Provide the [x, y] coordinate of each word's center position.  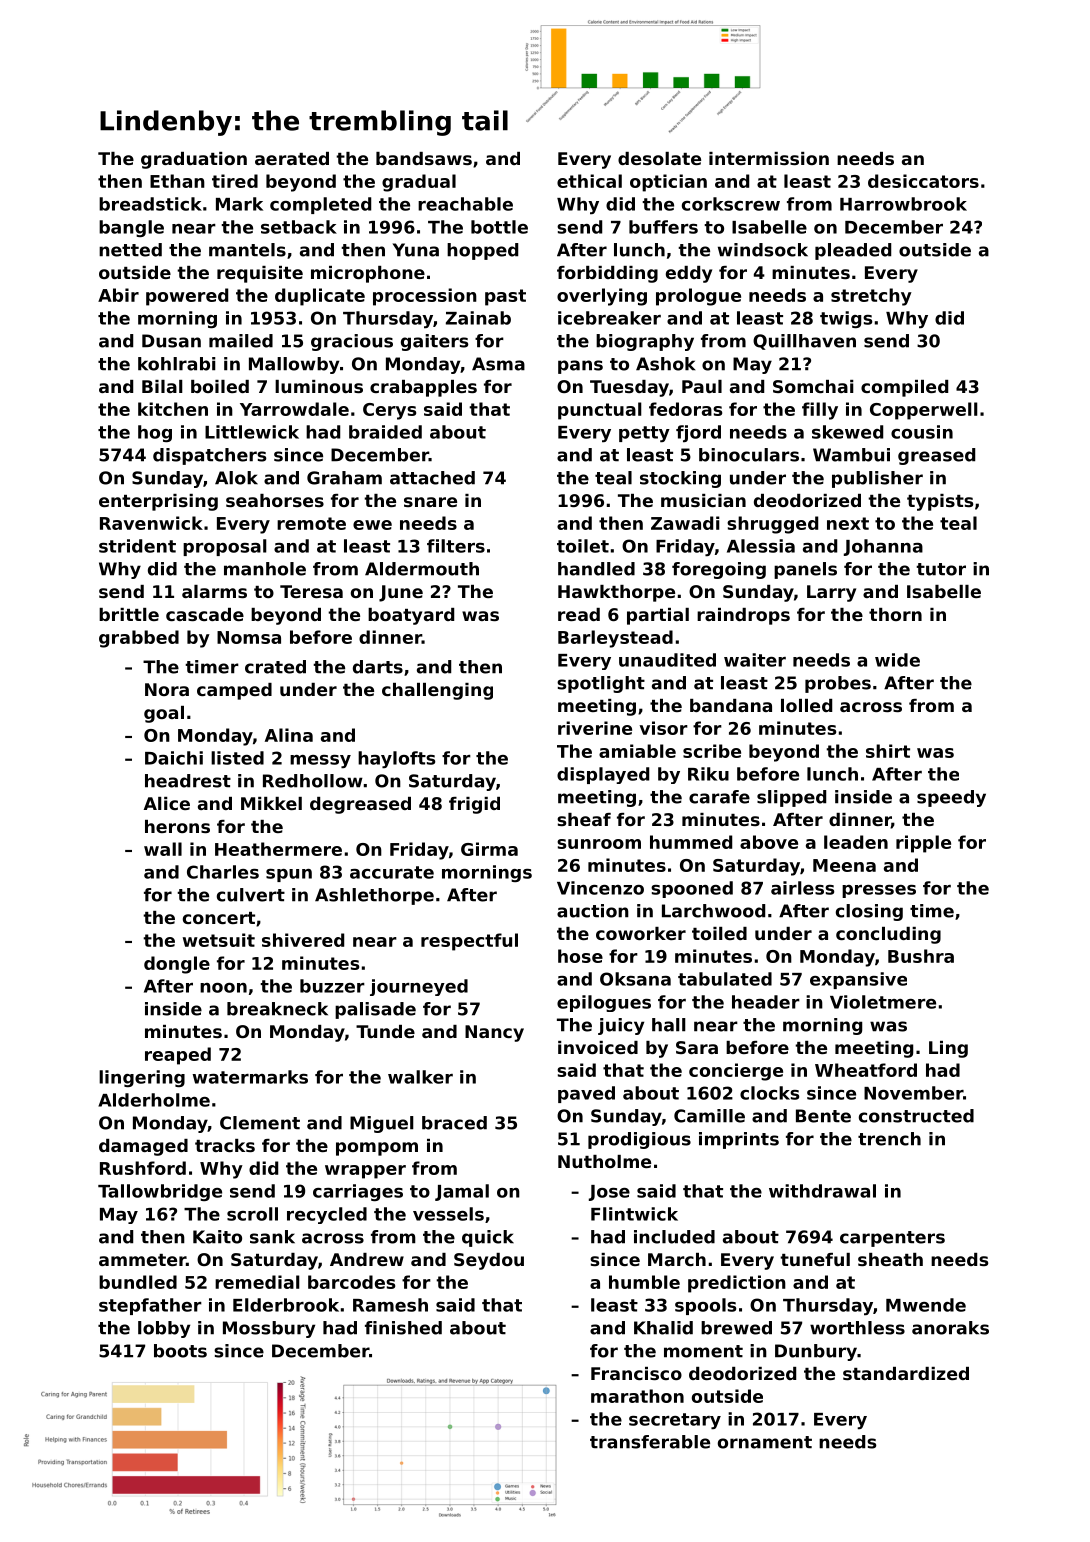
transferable [650, 1442]
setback [299, 227]
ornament [765, 1442]
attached [432, 478]
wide [897, 660]
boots [180, 1351]
